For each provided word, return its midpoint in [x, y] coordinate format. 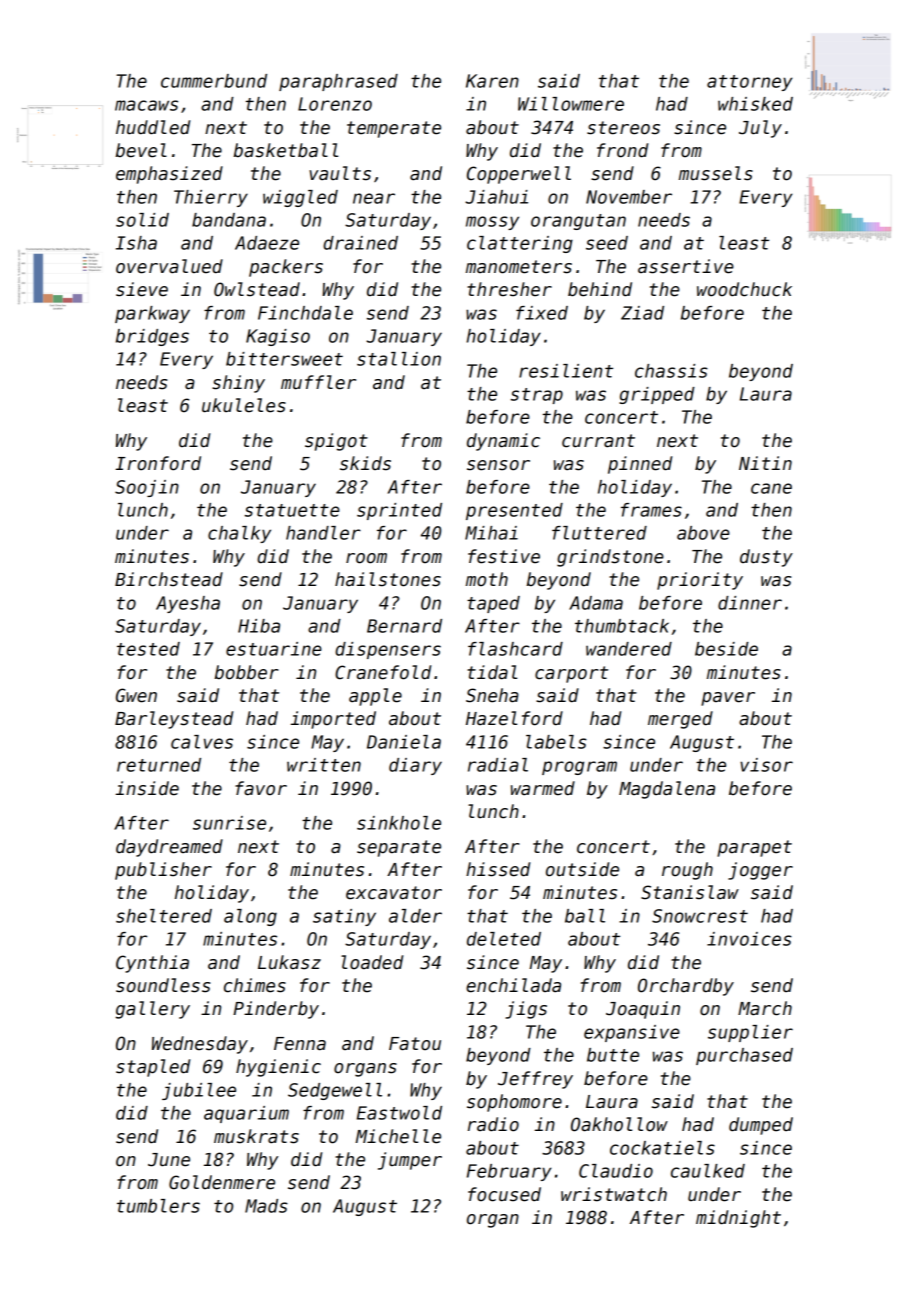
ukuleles [244, 405]
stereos [623, 128]
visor [766, 765]
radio [493, 1124]
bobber [247, 672]
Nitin [765, 463]
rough [687, 871]
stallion [399, 359]
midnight [738, 1219]
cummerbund [214, 81]
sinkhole [399, 823]
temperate [394, 129]
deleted [504, 939]
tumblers [158, 1206]
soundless [163, 985]
